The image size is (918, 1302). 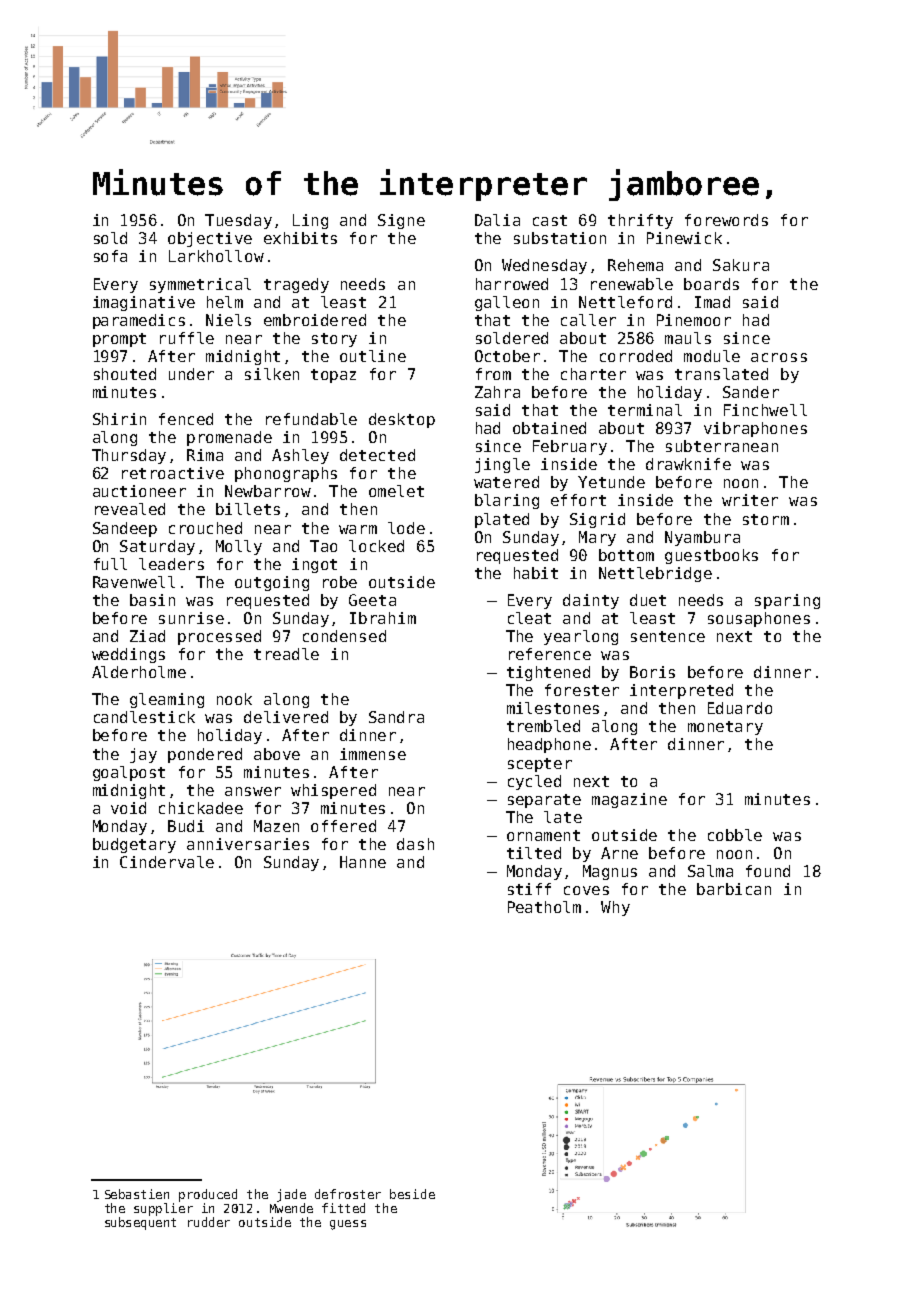 What do you see at coordinates (768, 871) in the screenshot?
I see `found` at bounding box center [768, 871].
